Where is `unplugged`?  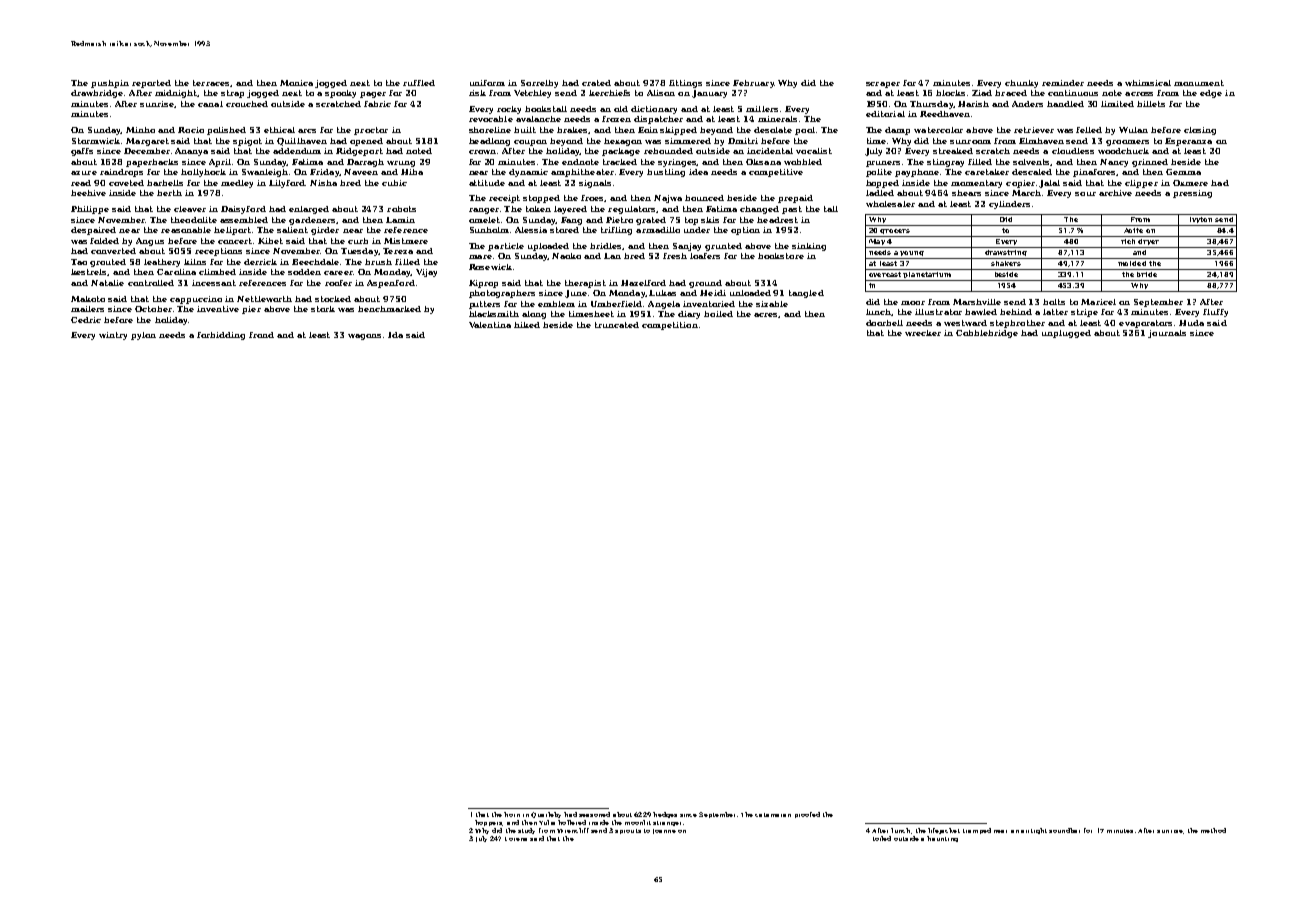 unplugged is located at coordinates (1066, 334).
